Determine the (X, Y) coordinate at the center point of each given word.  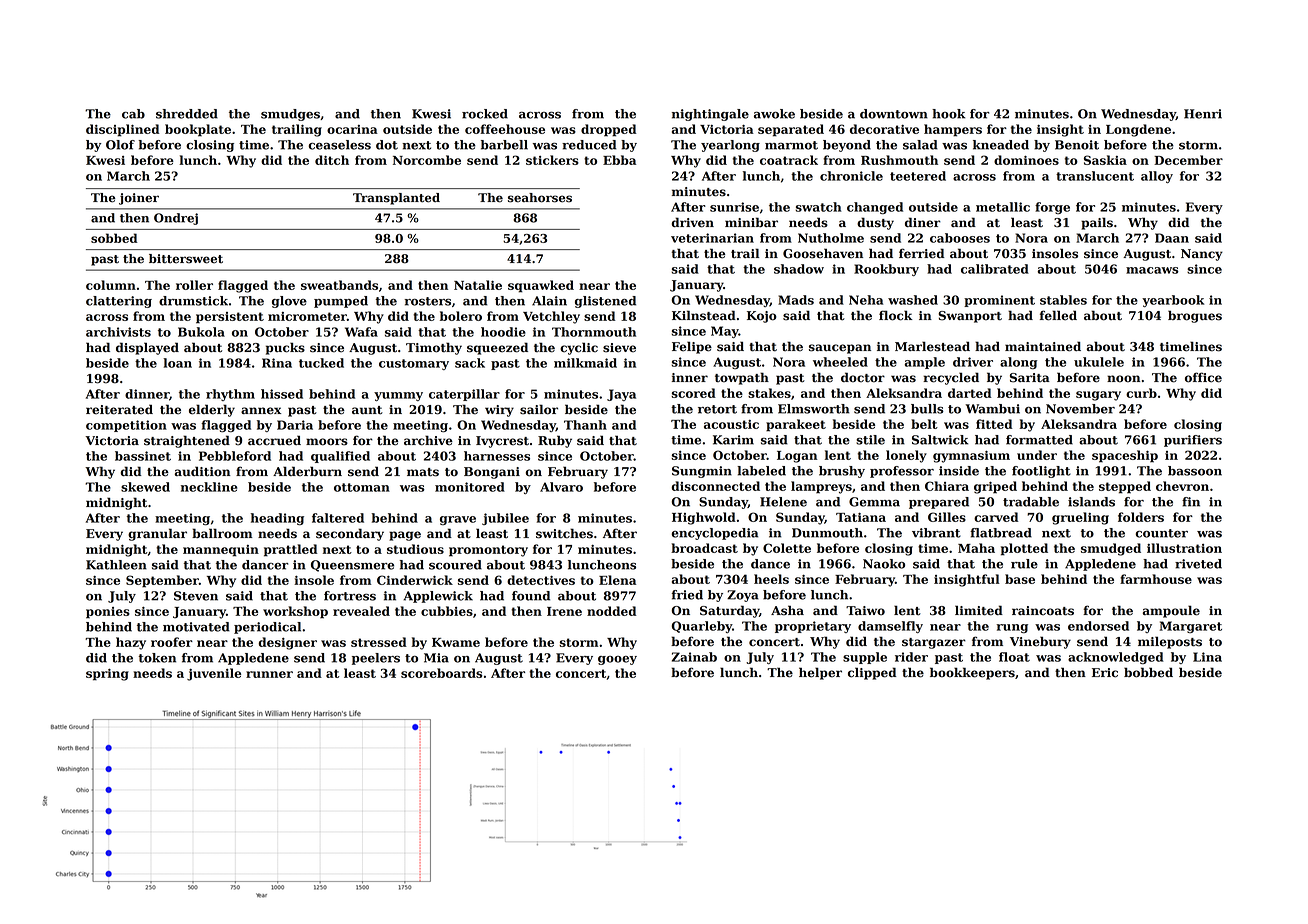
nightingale (710, 115)
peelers (376, 659)
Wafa (361, 332)
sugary (1098, 396)
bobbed (1148, 672)
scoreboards (442, 673)
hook (948, 114)
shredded (187, 114)
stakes (769, 393)
